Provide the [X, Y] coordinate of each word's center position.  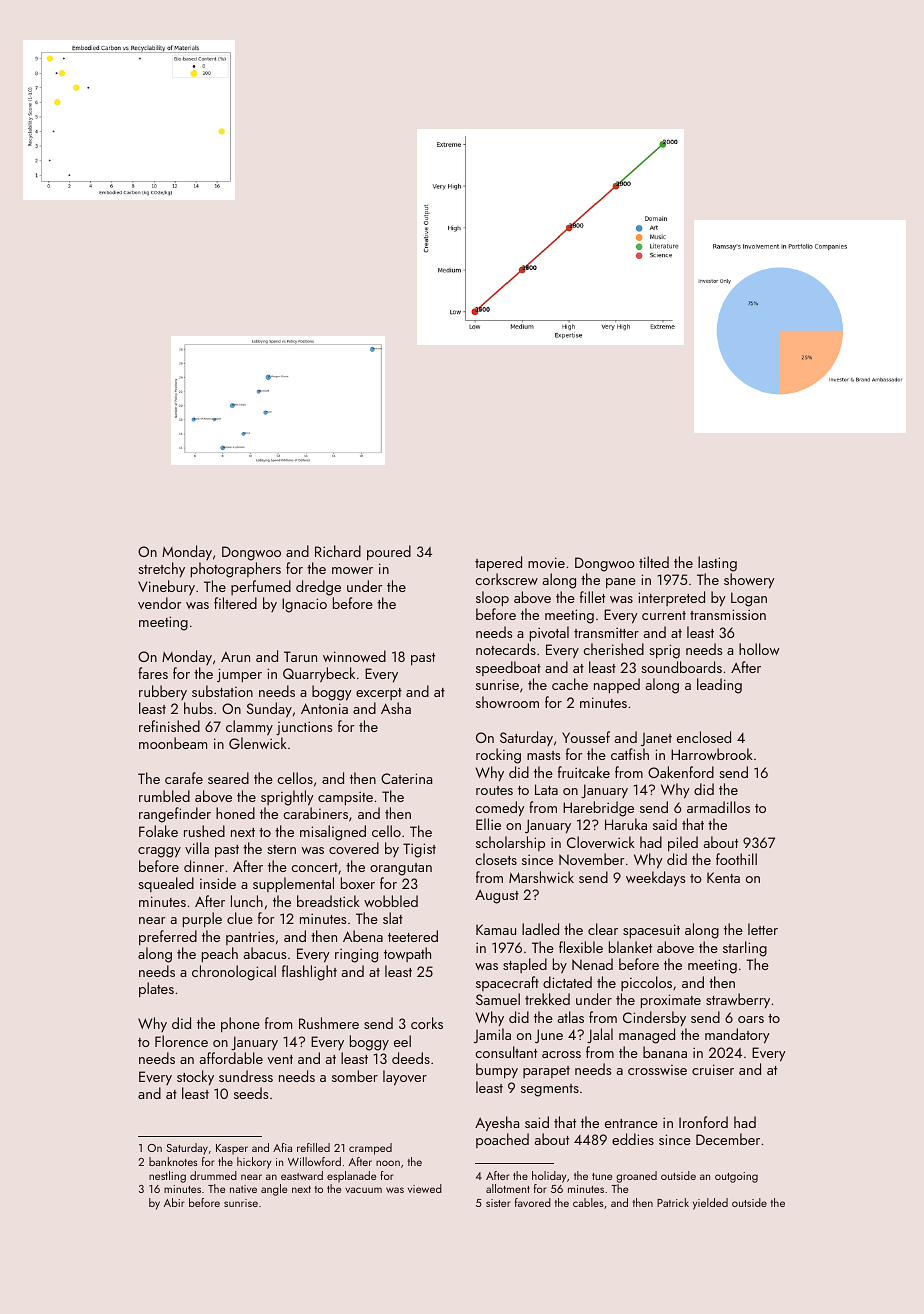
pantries [250, 938]
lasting [717, 564]
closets [496, 859]
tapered [498, 564]
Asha [396, 708]
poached [502, 1140]
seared [228, 778]
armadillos [718, 807]
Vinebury [166, 587]
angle [274, 1190]
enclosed [704, 737]
